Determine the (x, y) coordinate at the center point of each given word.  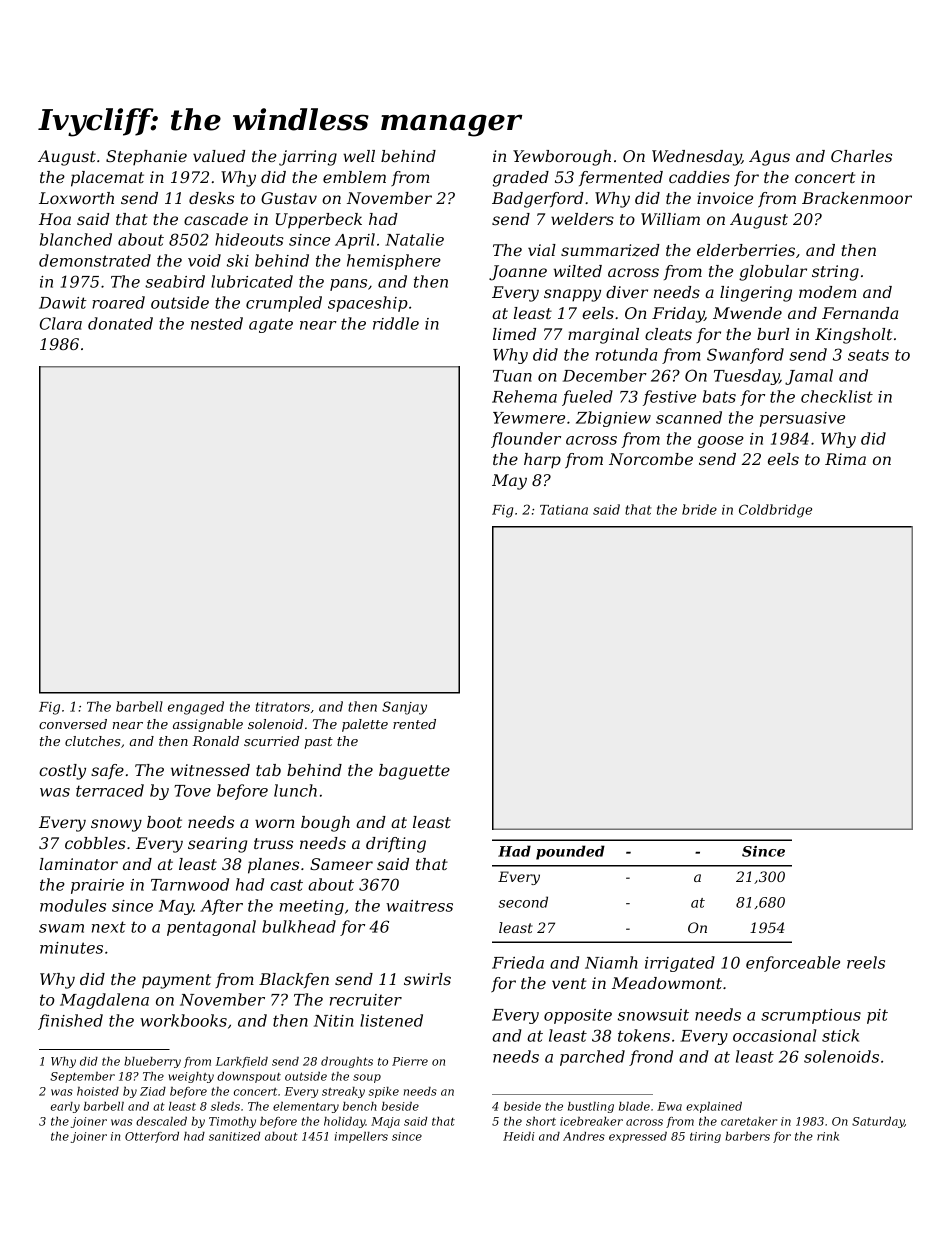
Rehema (524, 396)
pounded (570, 852)
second (523, 902)
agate (271, 325)
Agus (769, 158)
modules (73, 905)
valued (219, 156)
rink (828, 1136)
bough (325, 824)
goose (720, 442)
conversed (73, 724)
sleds (225, 1106)
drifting (396, 845)
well (359, 156)
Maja (385, 1122)
